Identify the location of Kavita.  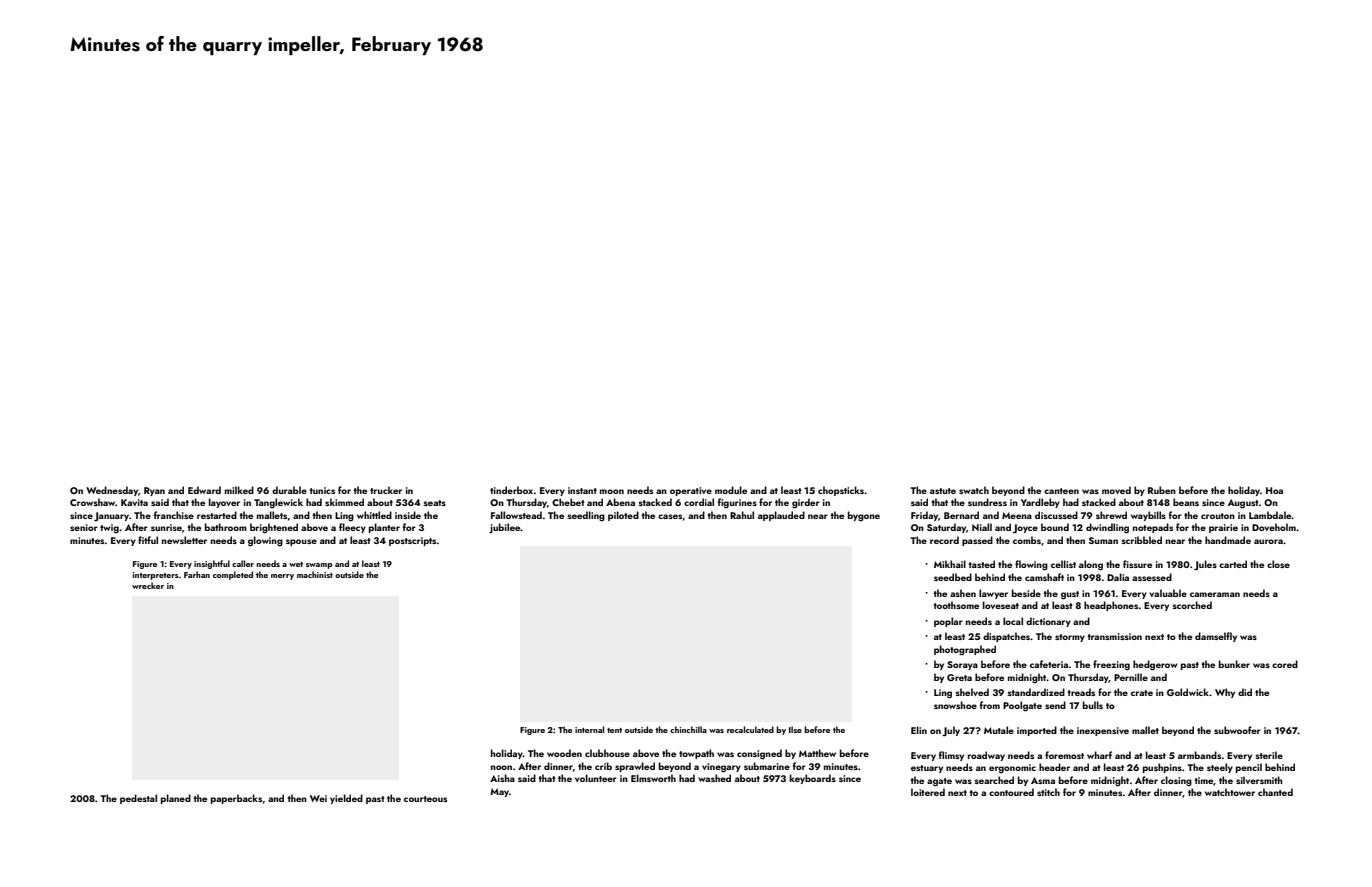
(134, 502).
